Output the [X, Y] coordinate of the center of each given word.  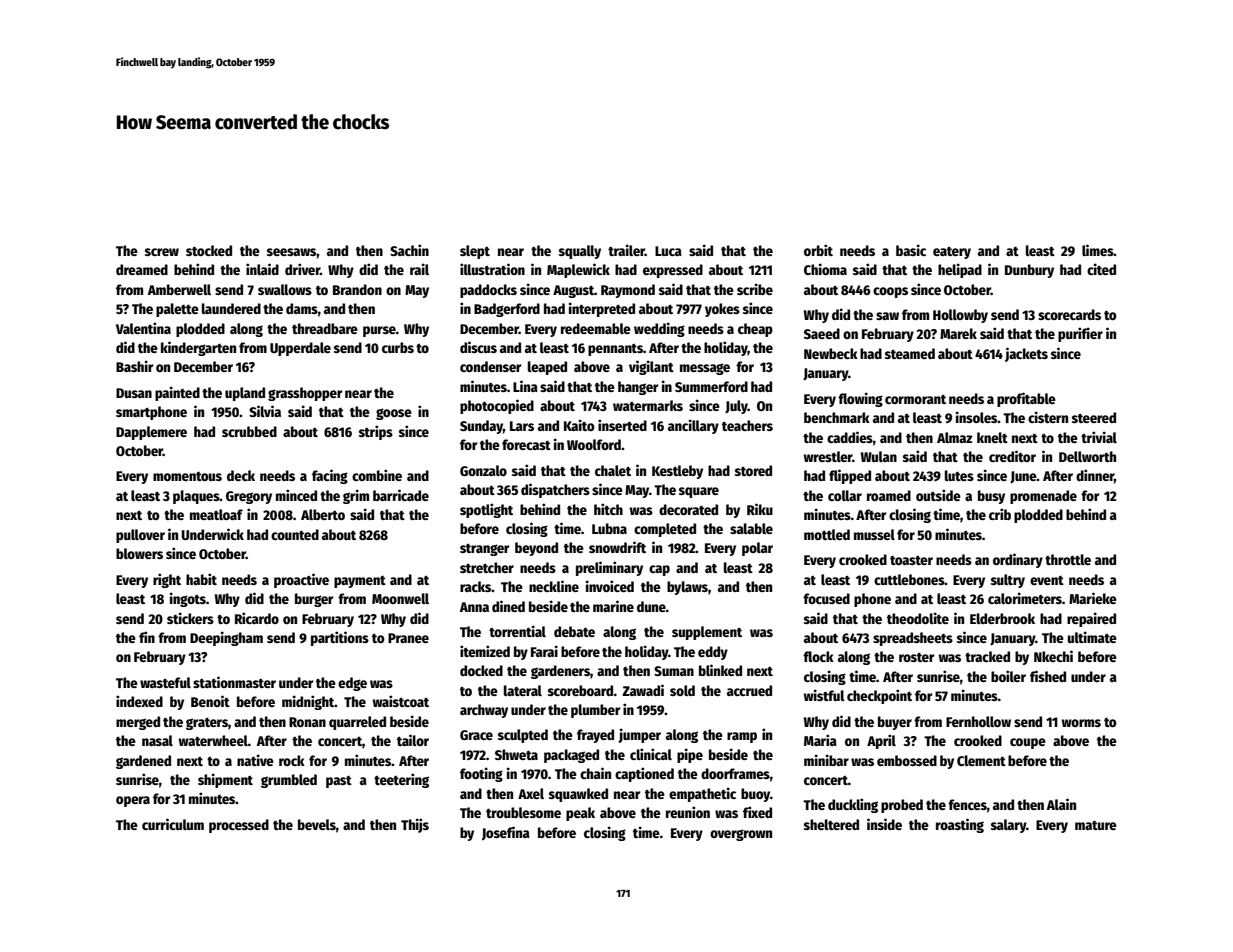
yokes [722, 310]
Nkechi [1053, 656]
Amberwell [179, 289]
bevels [317, 824]
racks [475, 586]
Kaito [579, 425]
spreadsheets [913, 639]
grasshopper [305, 394]
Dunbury [1029, 271]
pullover [140, 536]
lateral [523, 690]
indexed [139, 701]
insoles [977, 417]
